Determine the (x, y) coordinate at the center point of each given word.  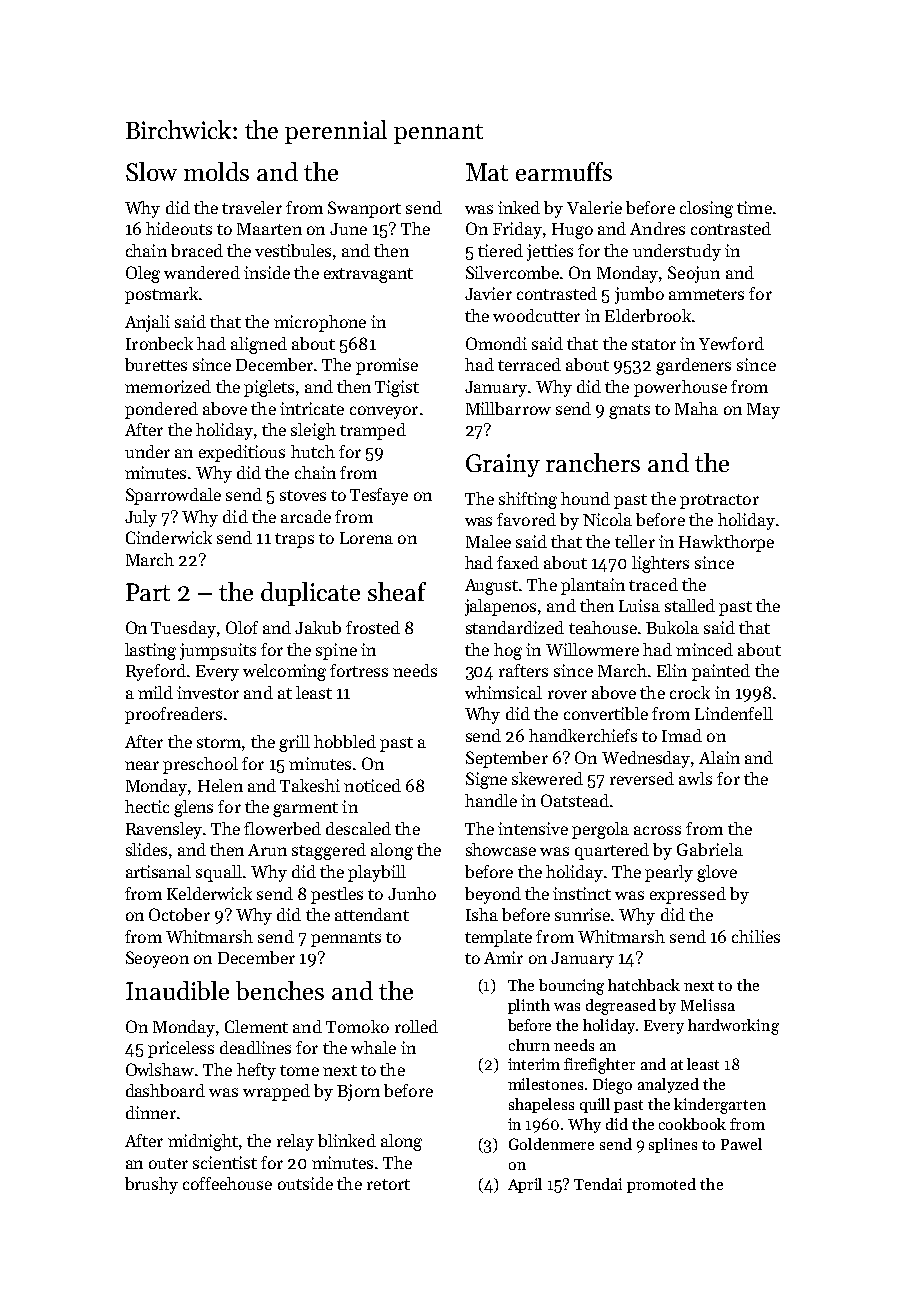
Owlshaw (160, 1069)
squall (219, 873)
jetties (550, 252)
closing (706, 209)
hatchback (644, 985)
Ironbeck (159, 343)
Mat (487, 172)
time (754, 207)
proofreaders (173, 715)
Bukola (672, 627)
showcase (501, 849)
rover (567, 694)
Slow (151, 171)
